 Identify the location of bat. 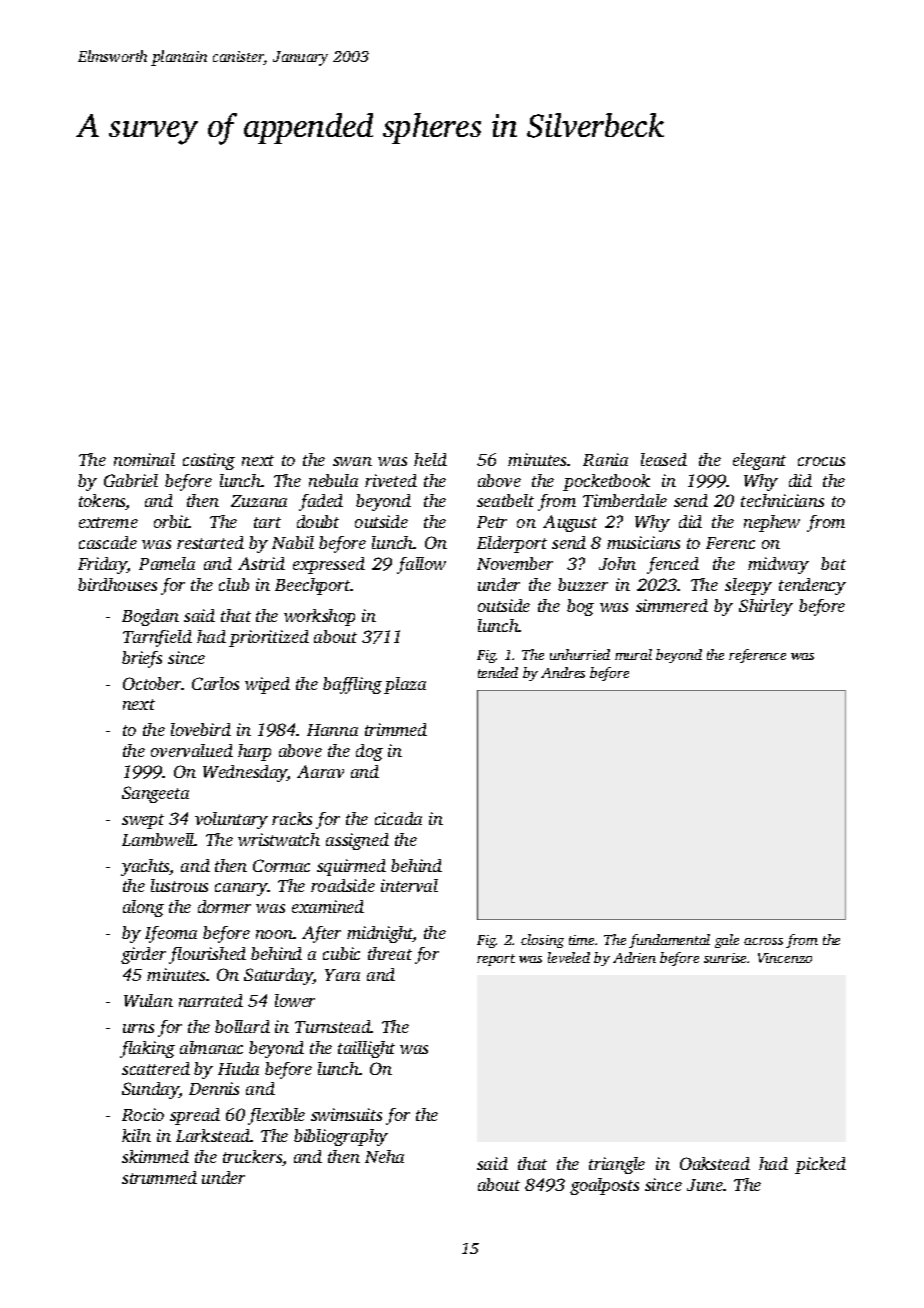
(833, 563).
